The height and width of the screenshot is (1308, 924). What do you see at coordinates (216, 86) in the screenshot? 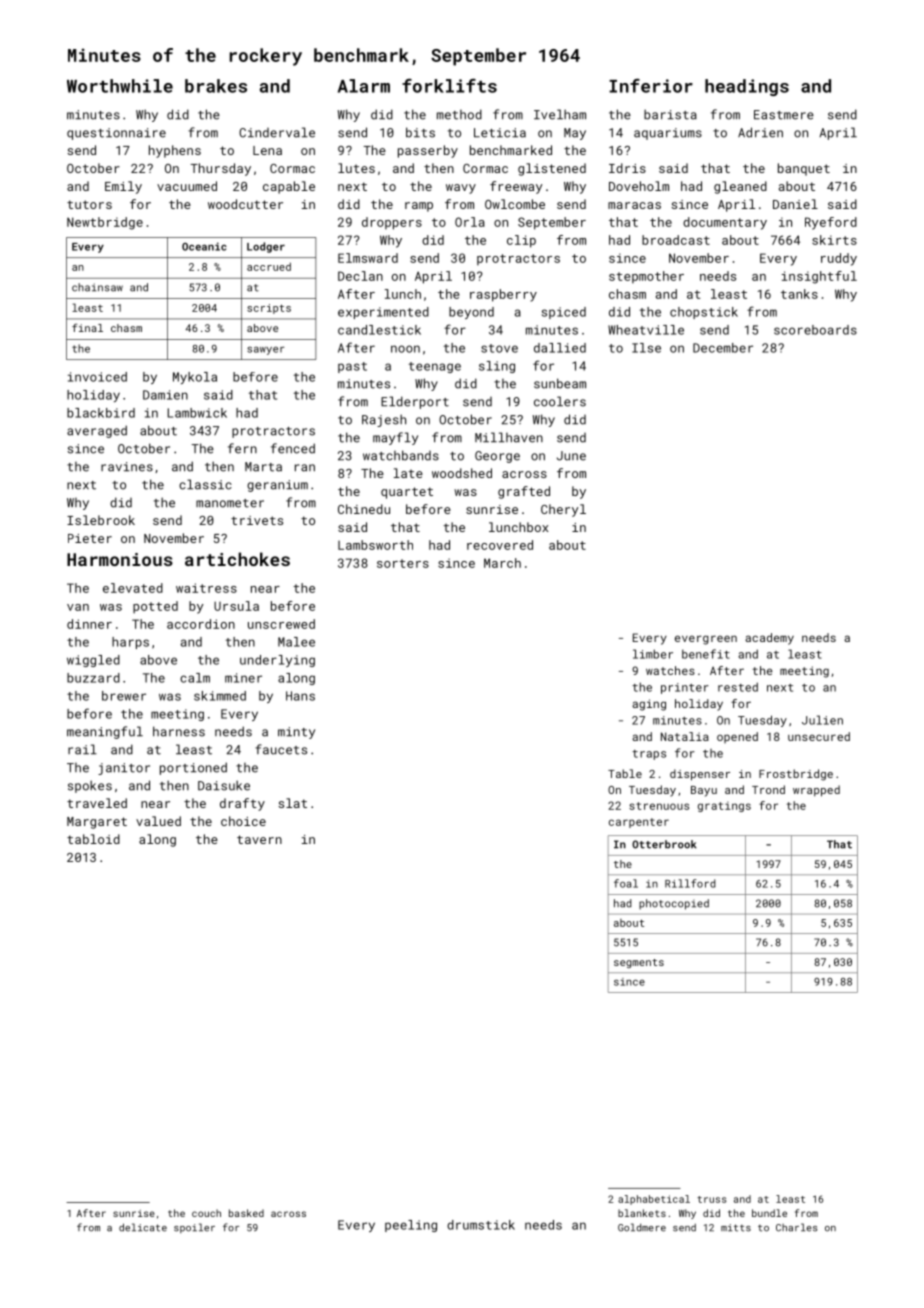
I see `brakes` at bounding box center [216, 86].
